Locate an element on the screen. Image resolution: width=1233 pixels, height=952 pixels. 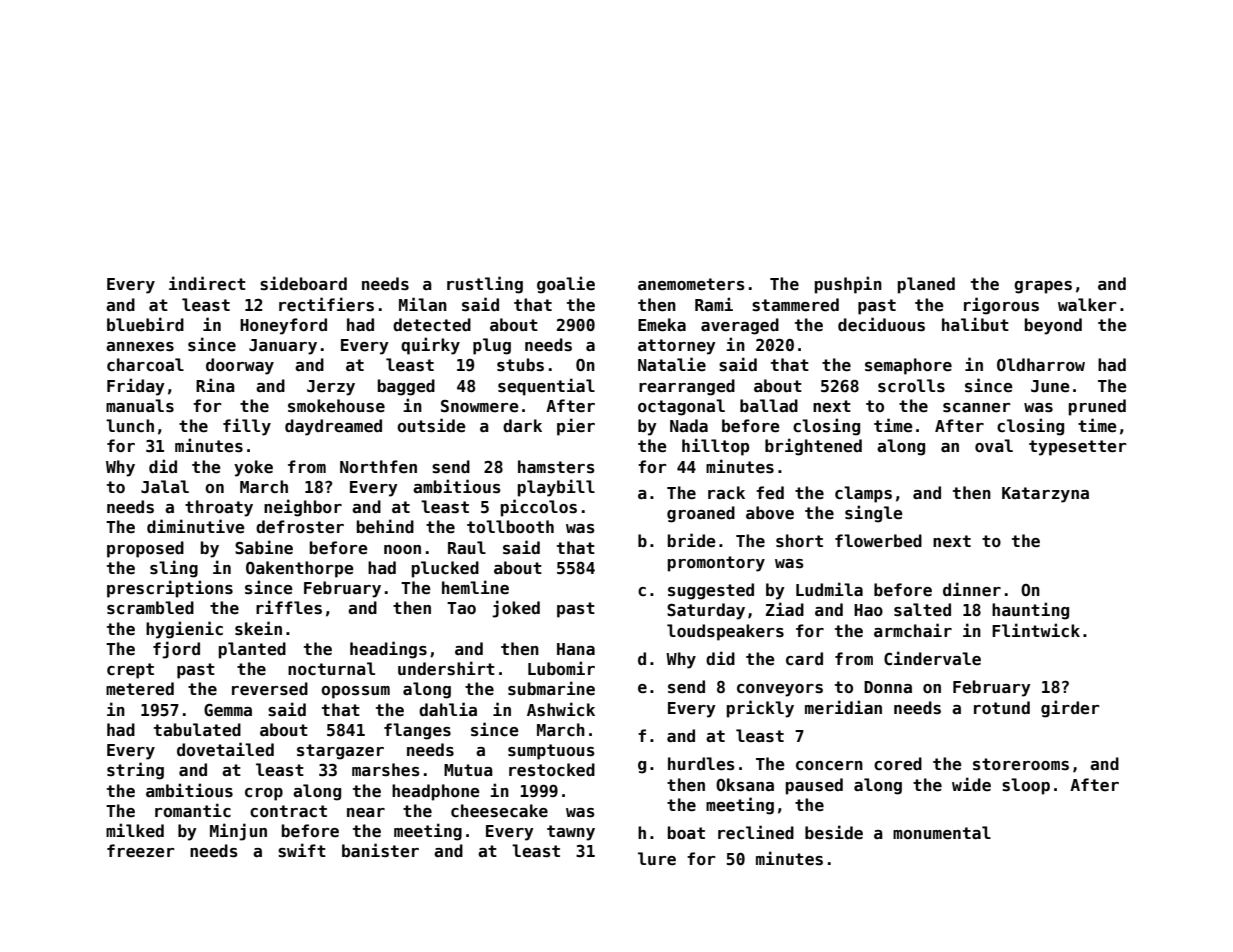
Sabine is located at coordinates (264, 547).
